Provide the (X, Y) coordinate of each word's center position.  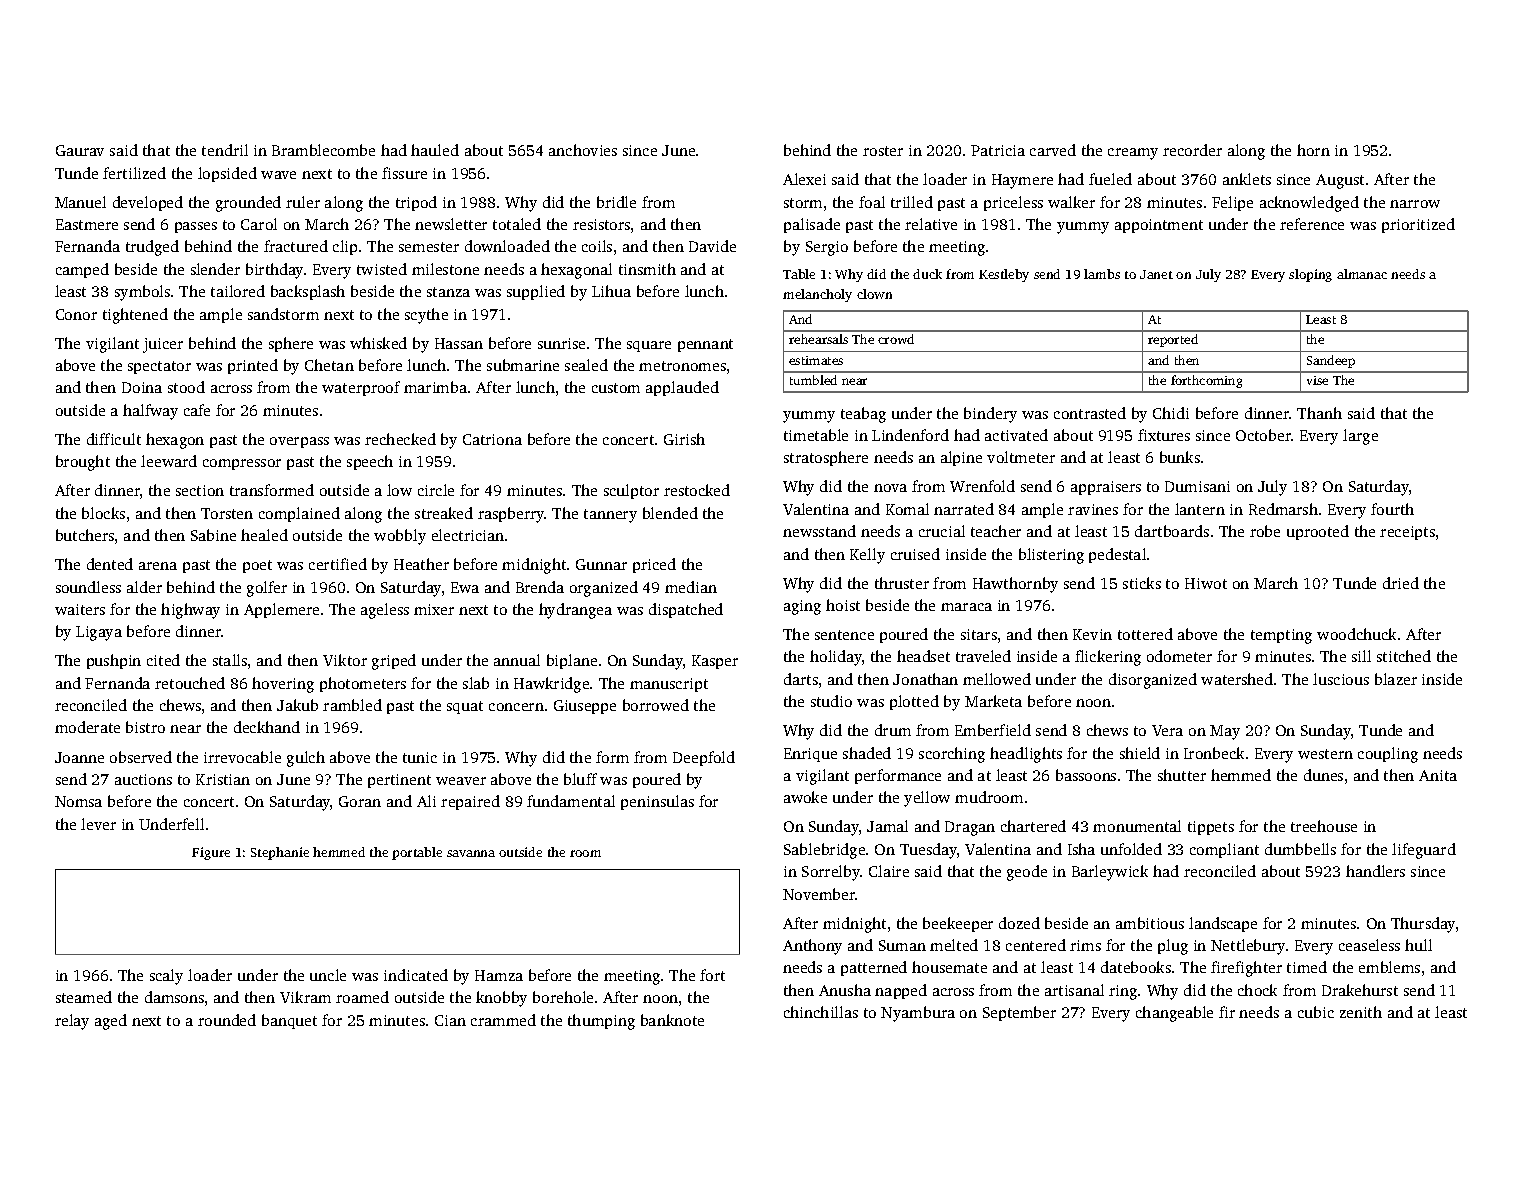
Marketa (993, 701)
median (691, 587)
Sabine (213, 535)
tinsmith (647, 269)
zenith (1361, 1012)
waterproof (361, 388)
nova (890, 488)
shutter (1182, 775)
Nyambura (918, 1014)
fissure (404, 173)
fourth (1392, 509)
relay (72, 1022)
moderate (87, 727)
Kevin (1092, 634)
